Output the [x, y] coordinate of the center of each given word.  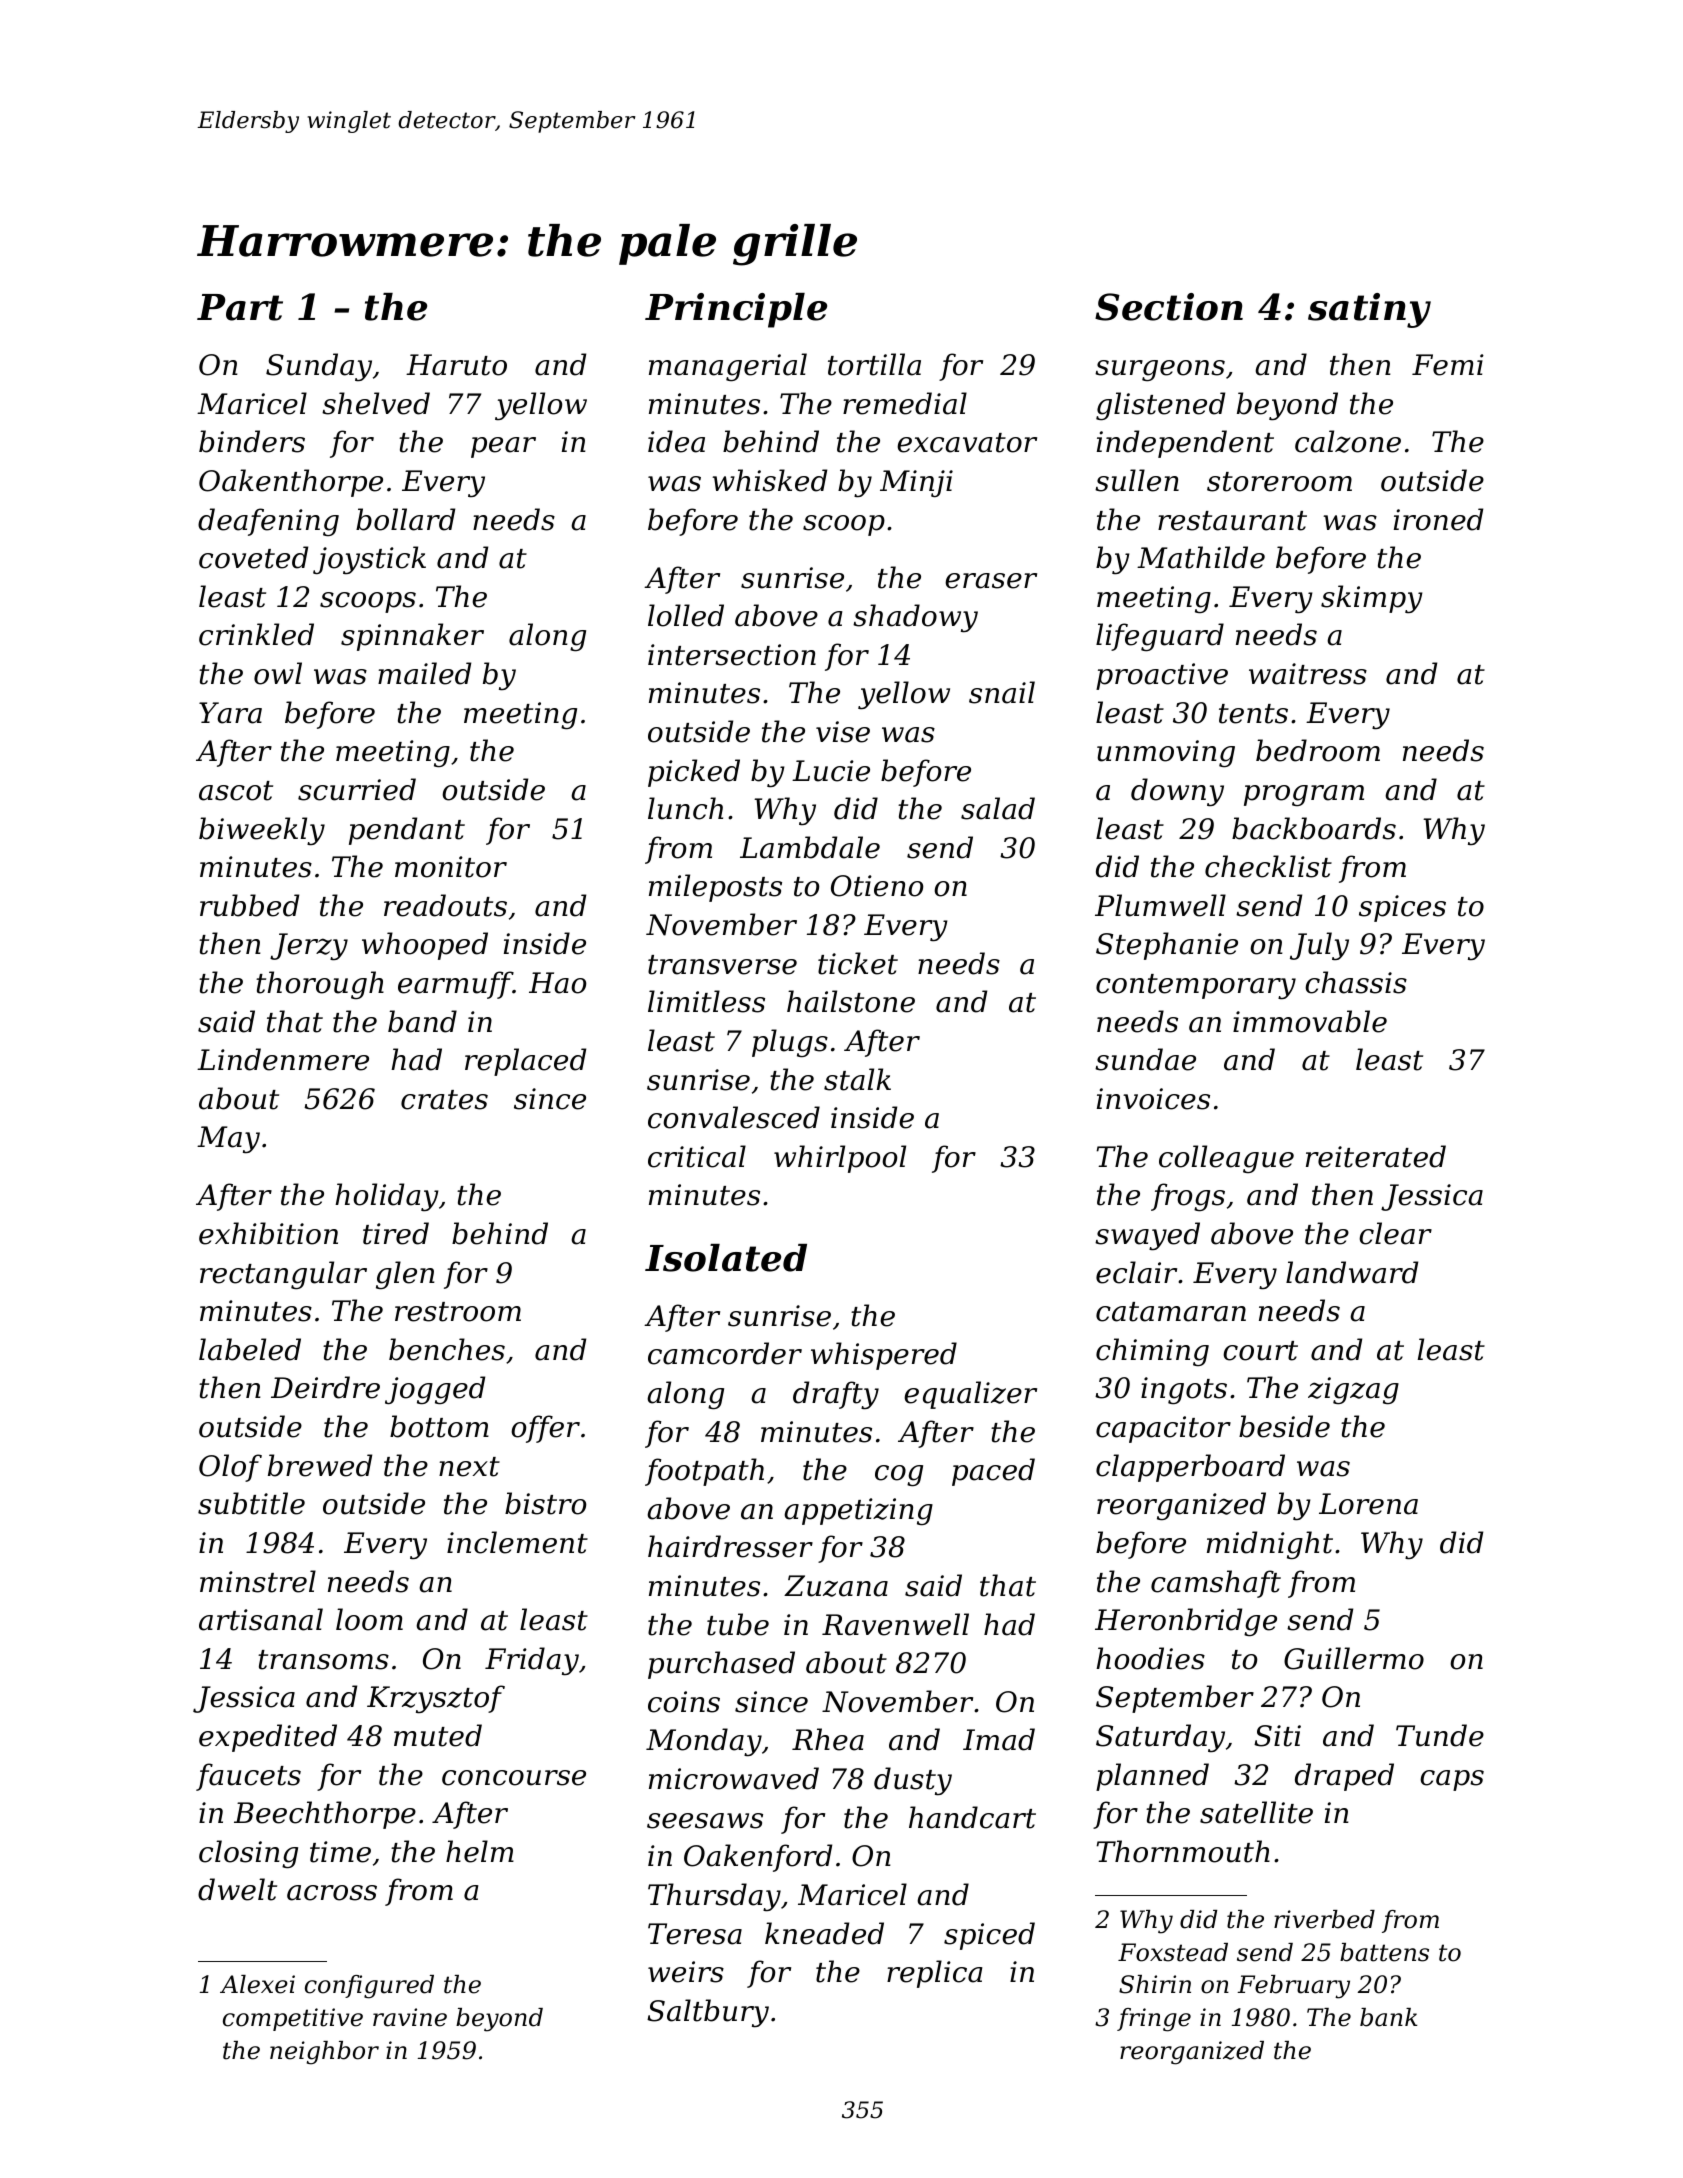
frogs [1188, 1197]
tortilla [874, 364]
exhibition [268, 1233]
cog [899, 1476]
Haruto [456, 365]
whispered [884, 1356]
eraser [991, 581]
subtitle [251, 1503]
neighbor [324, 2053]
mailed [424, 673]
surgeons [1160, 370]
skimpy [1372, 599]
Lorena [1368, 1504]
